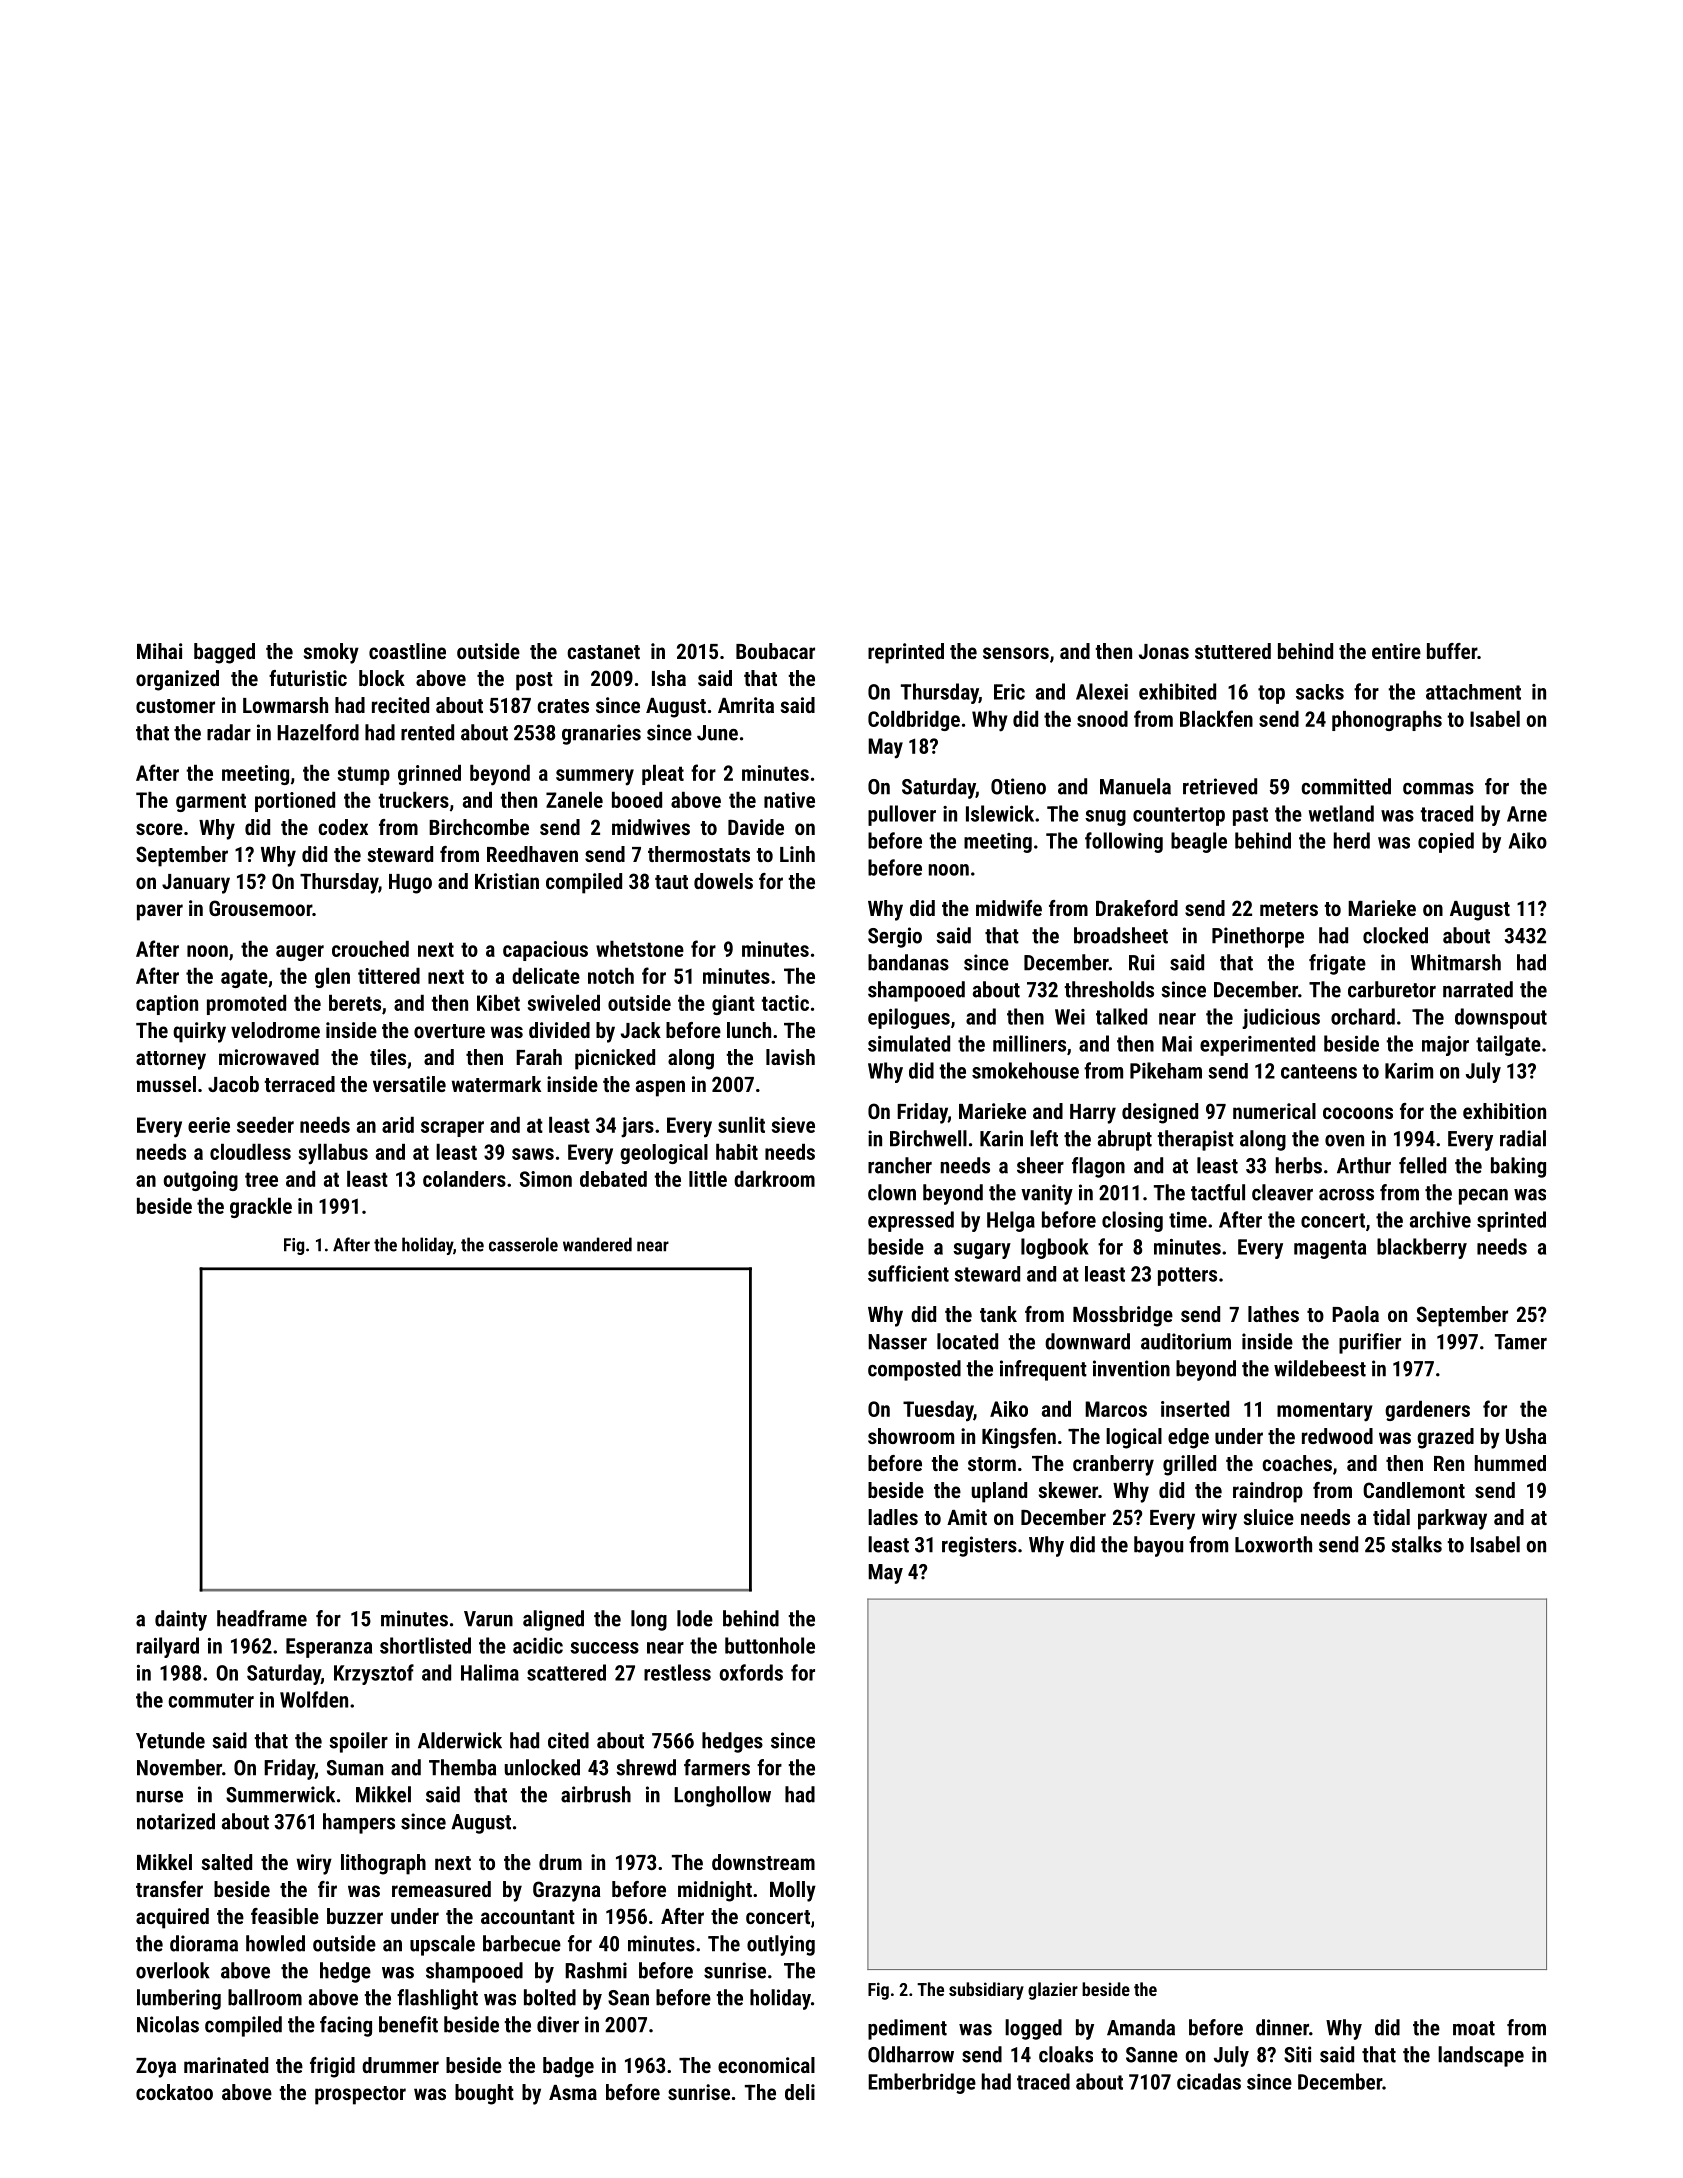  I want to click on coaches, so click(1297, 1463).
